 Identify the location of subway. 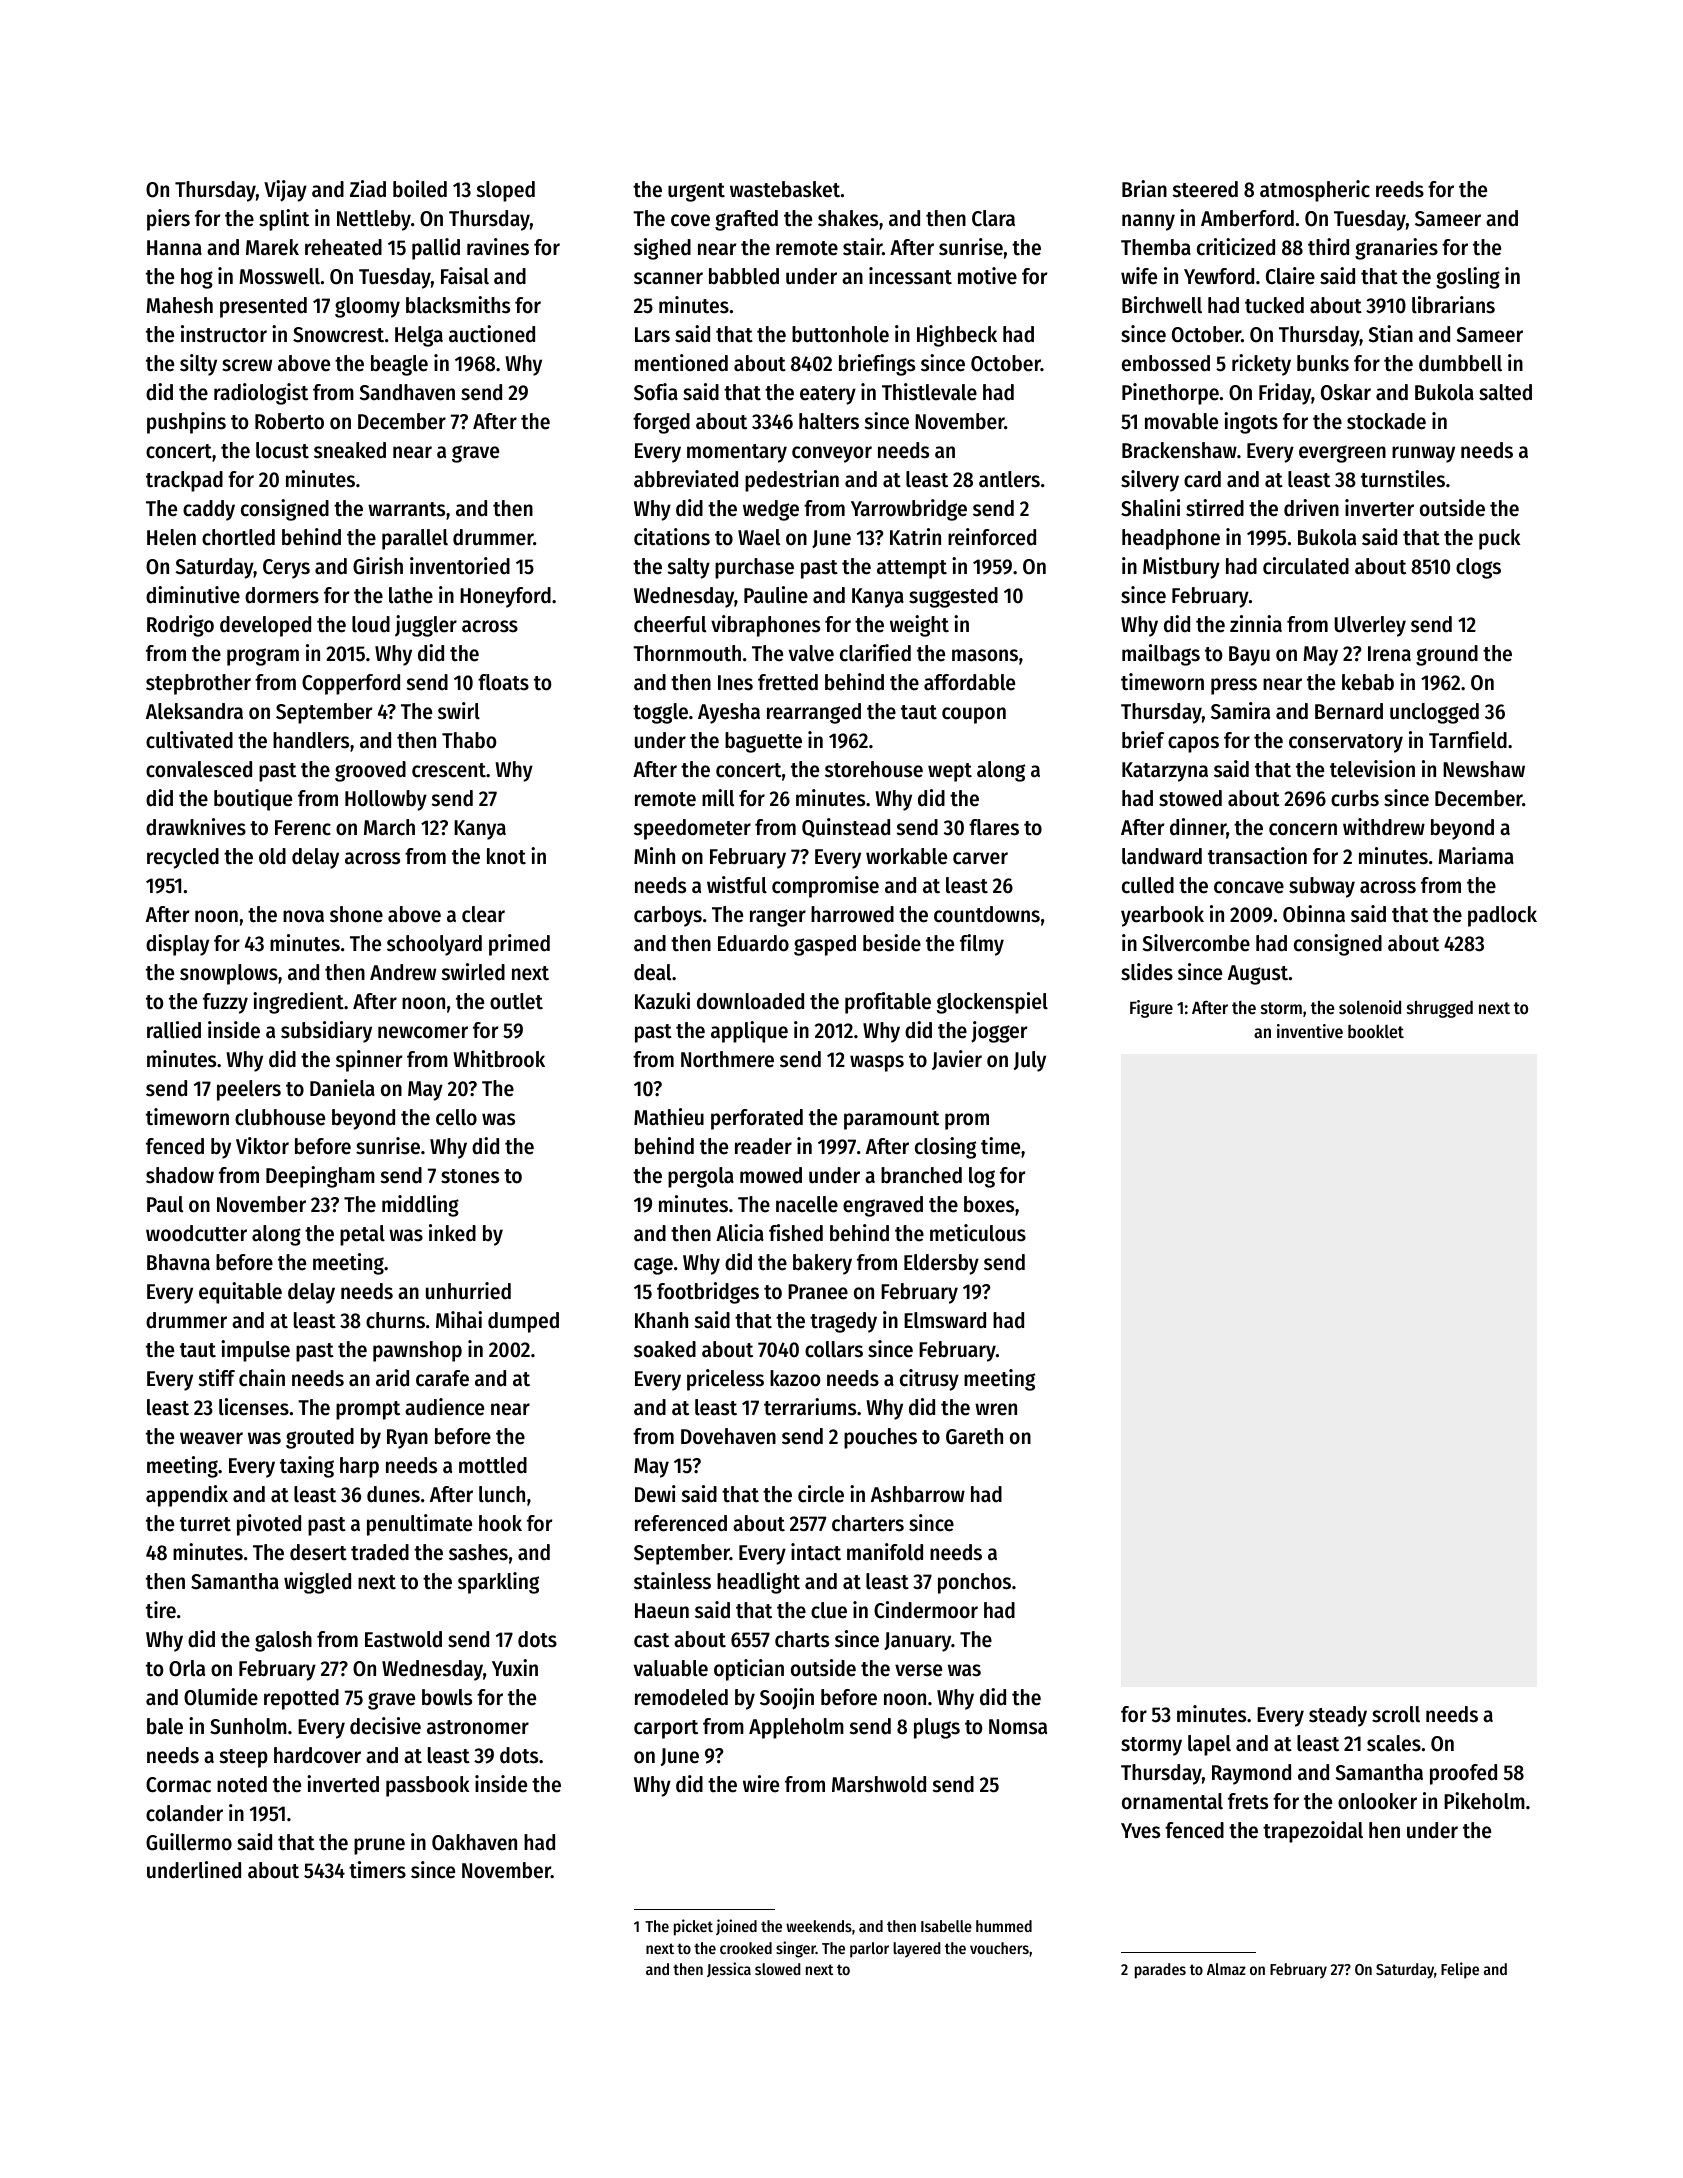
(1322, 887).
